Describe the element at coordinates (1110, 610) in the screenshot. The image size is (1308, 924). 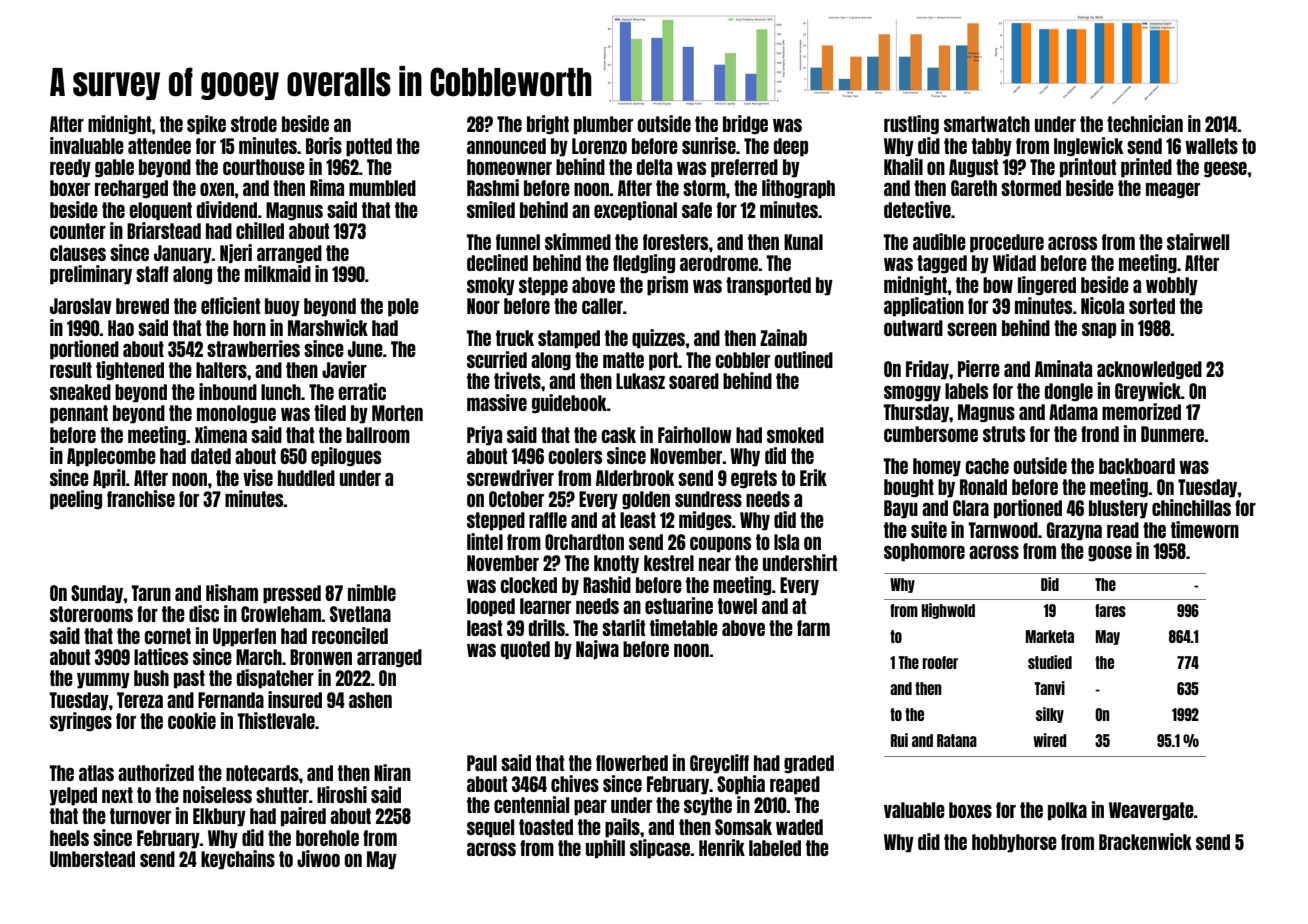
I see `fares` at that location.
